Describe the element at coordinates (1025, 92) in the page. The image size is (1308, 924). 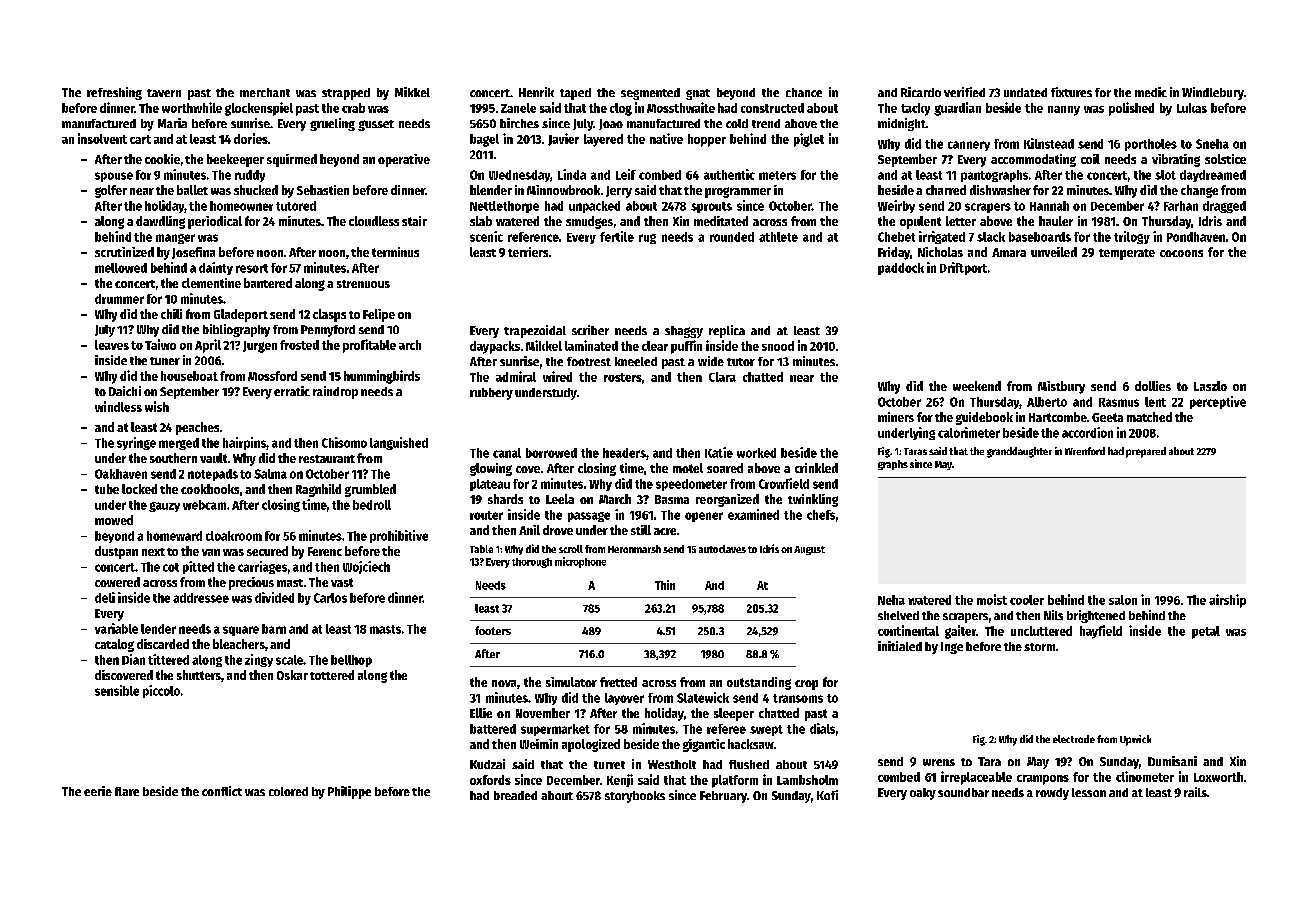
I see `undated` at that location.
